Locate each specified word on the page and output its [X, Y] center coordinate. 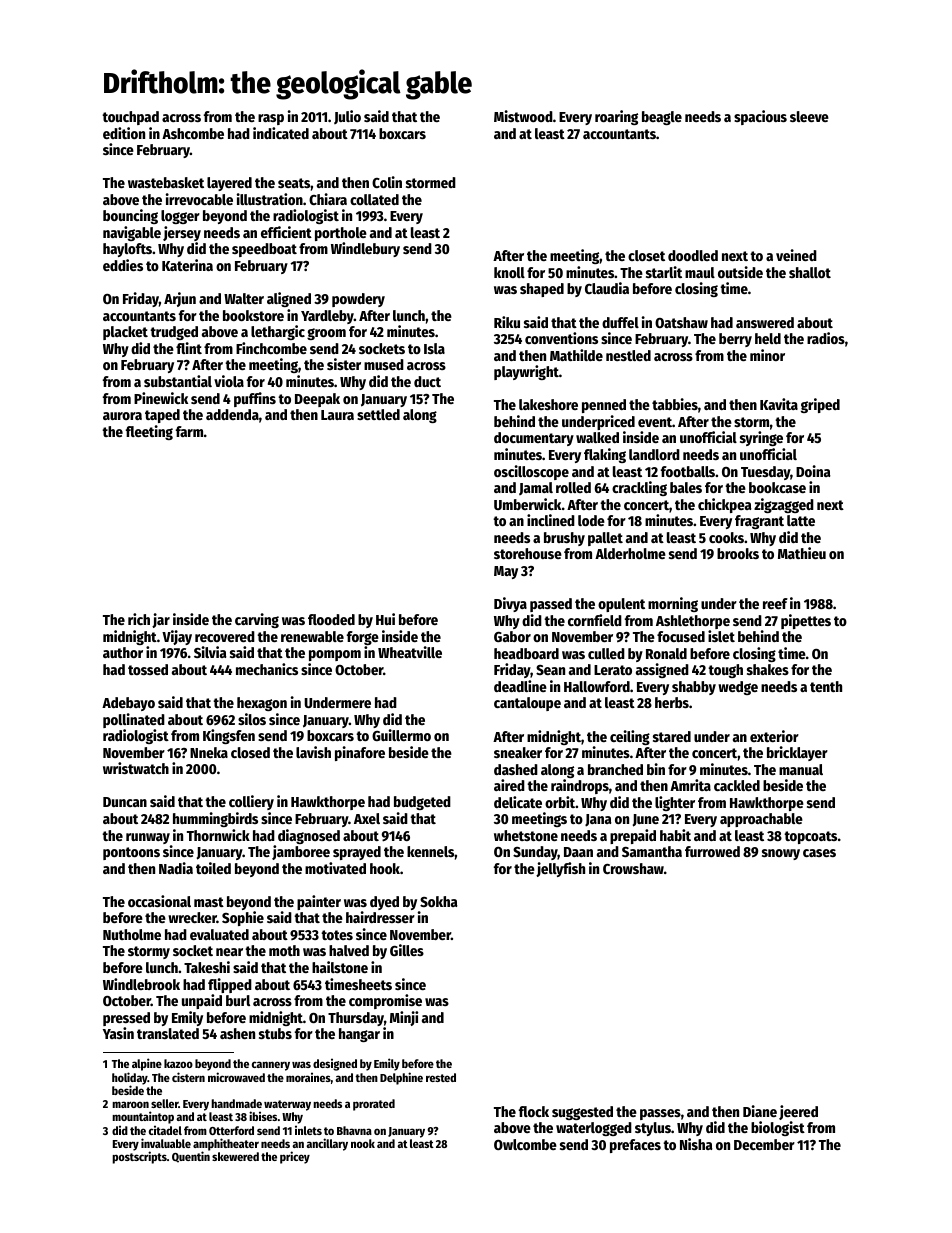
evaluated [219, 934]
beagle [662, 118]
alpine [147, 1064]
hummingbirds [215, 819]
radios [826, 338]
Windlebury [365, 249]
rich [139, 619]
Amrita [690, 785]
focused [681, 636]
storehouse [528, 553]
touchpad [130, 118]
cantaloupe [527, 704]
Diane [760, 1111]
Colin [387, 182]
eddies [123, 265]
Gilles [407, 950]
